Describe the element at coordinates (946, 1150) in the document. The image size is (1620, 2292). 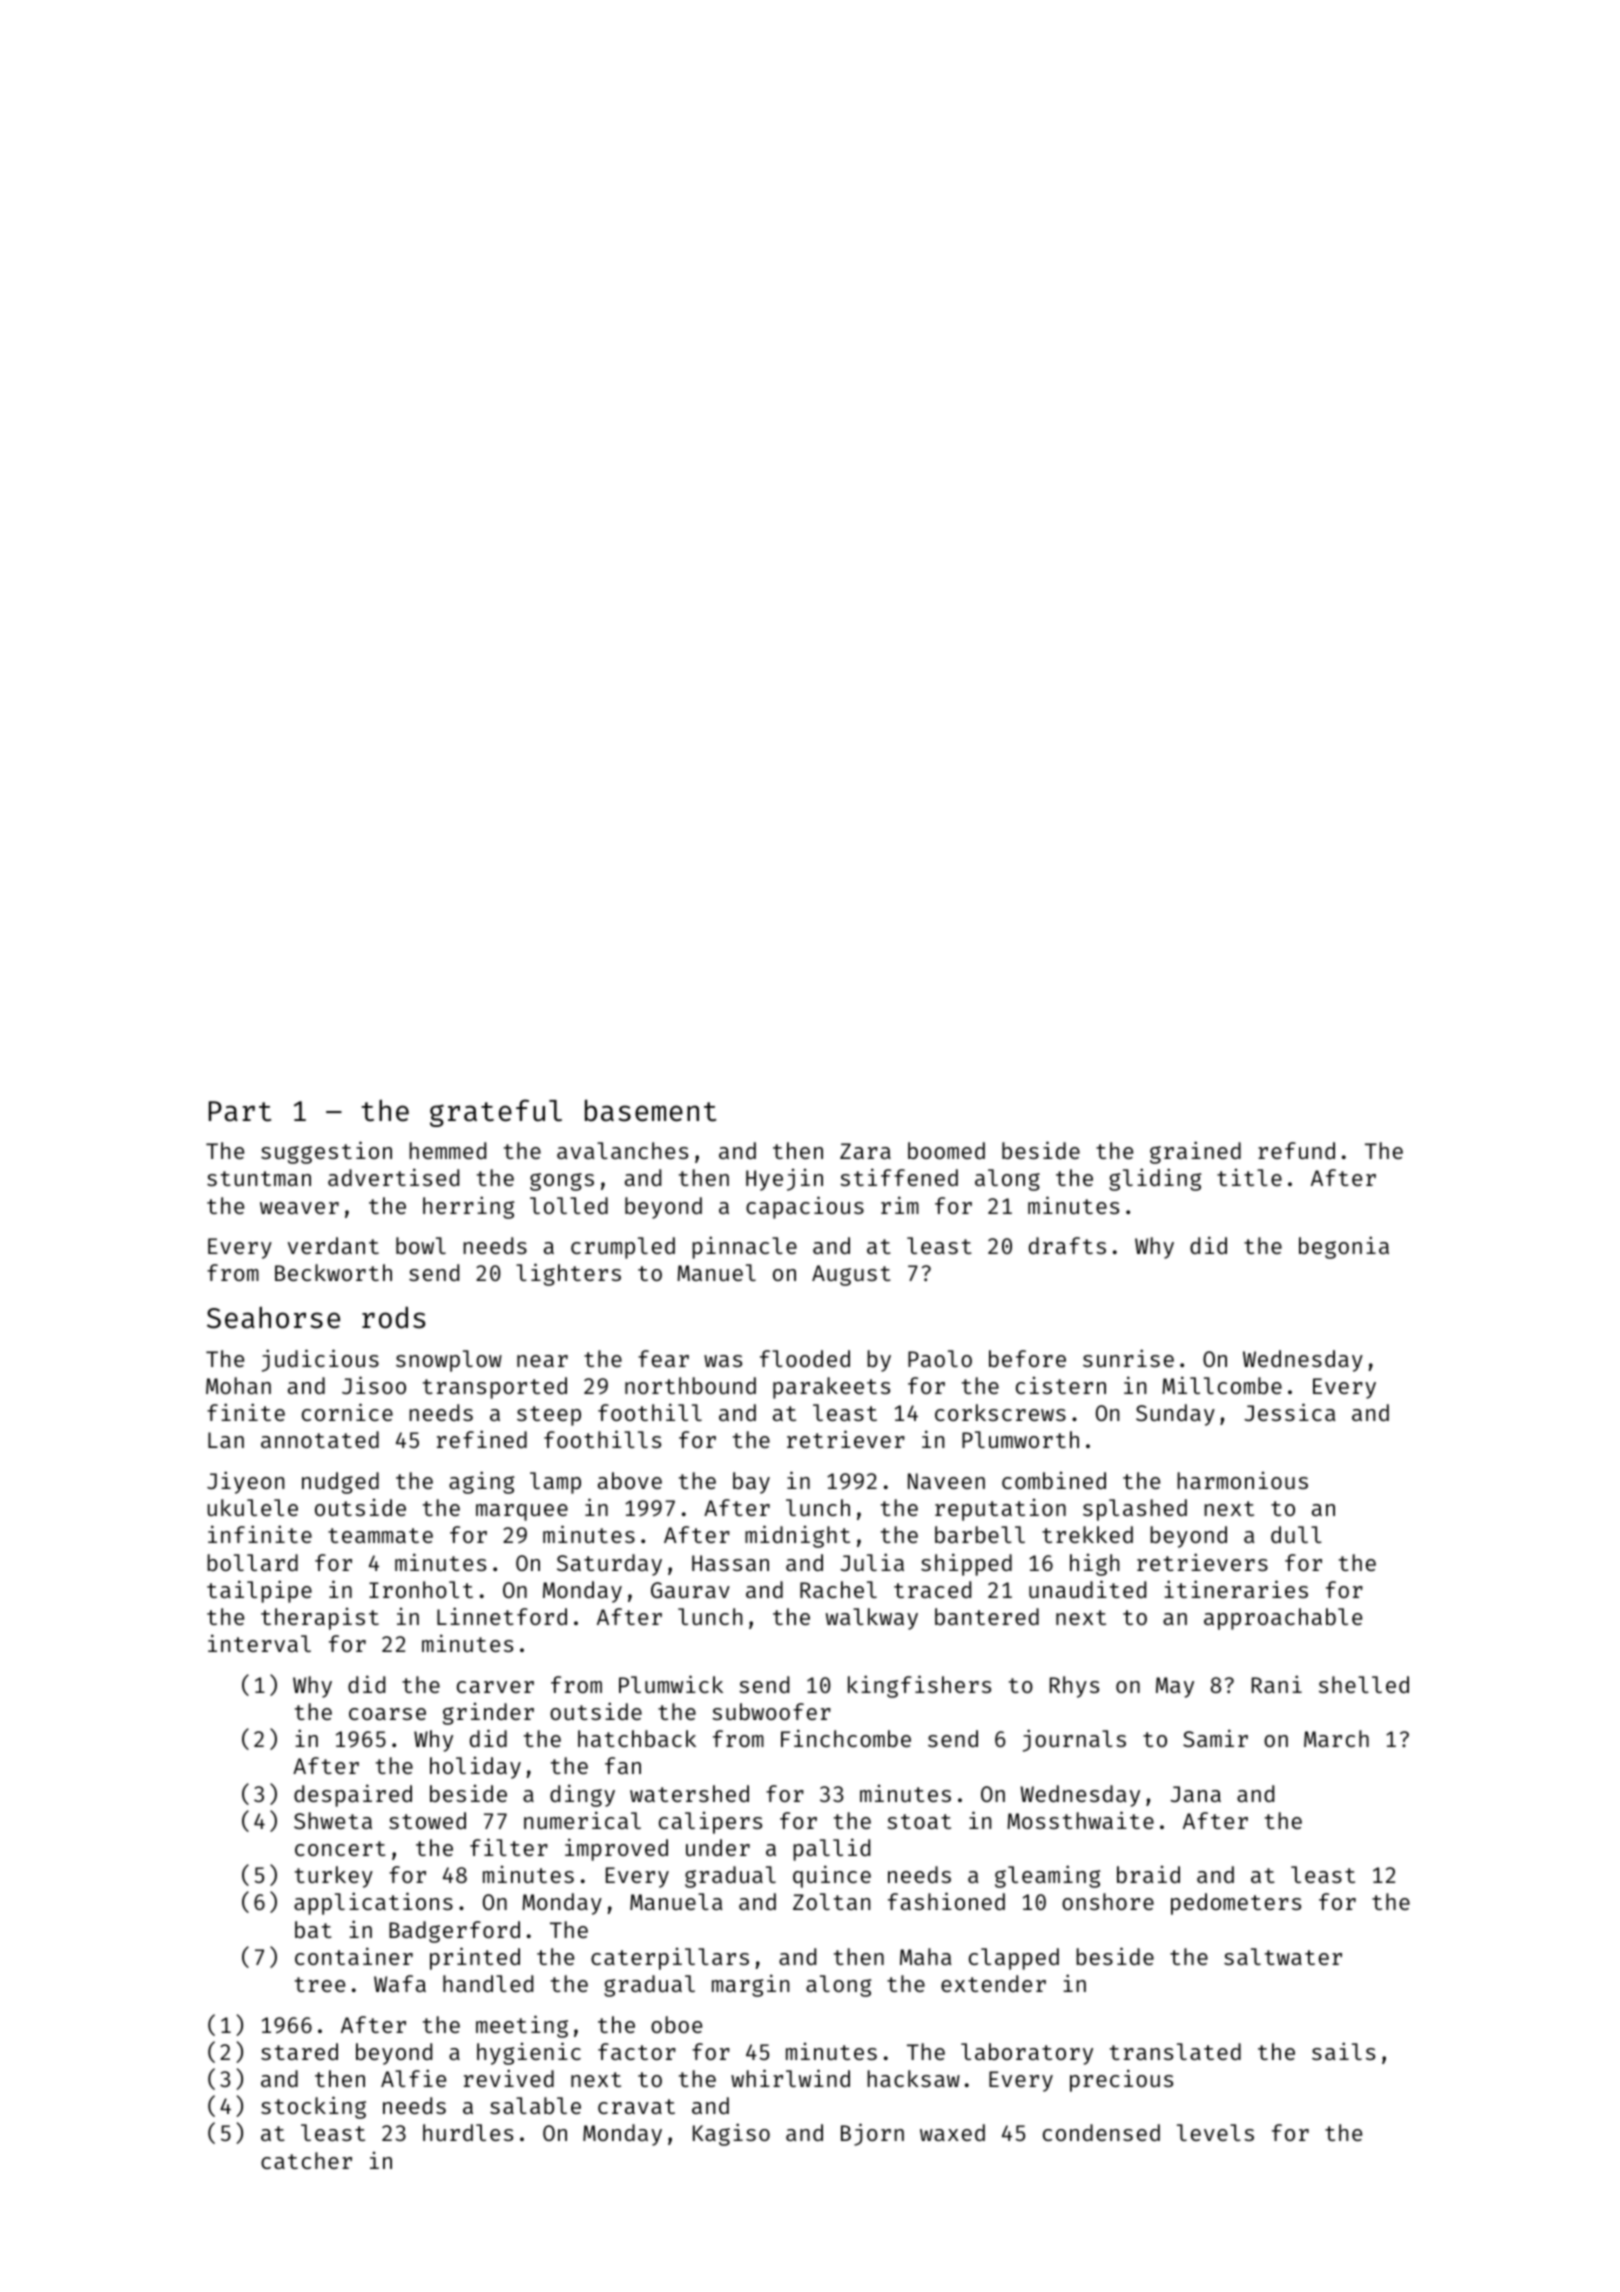
I see `boomed` at that location.
